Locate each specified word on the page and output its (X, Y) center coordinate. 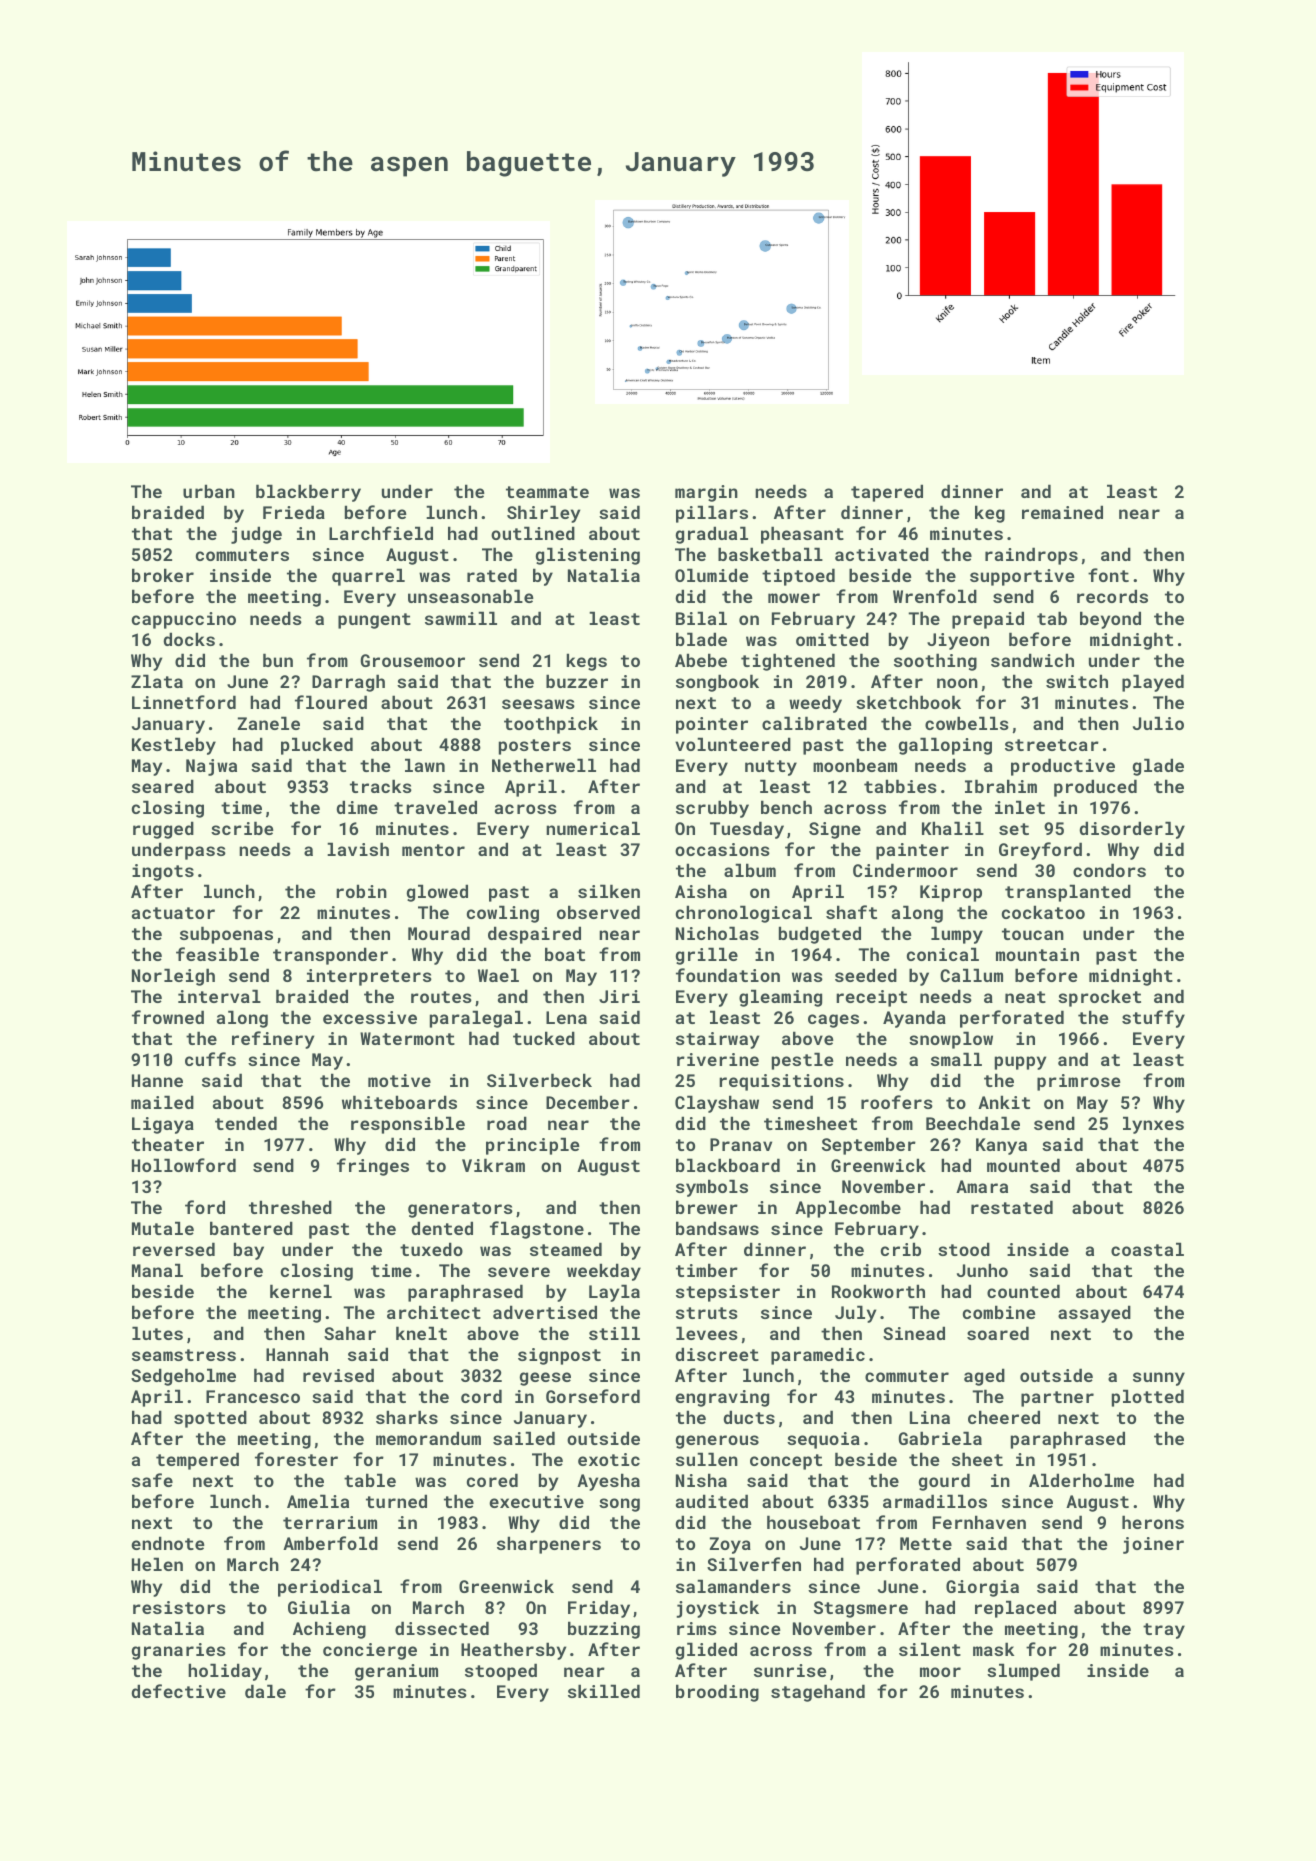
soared (998, 1333)
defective (178, 1691)
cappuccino (184, 620)
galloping (945, 746)
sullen (707, 1459)
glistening (588, 556)
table (370, 1480)
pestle (803, 1061)
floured (331, 702)
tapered (887, 493)
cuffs (210, 1059)
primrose (1079, 1082)
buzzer (577, 681)
